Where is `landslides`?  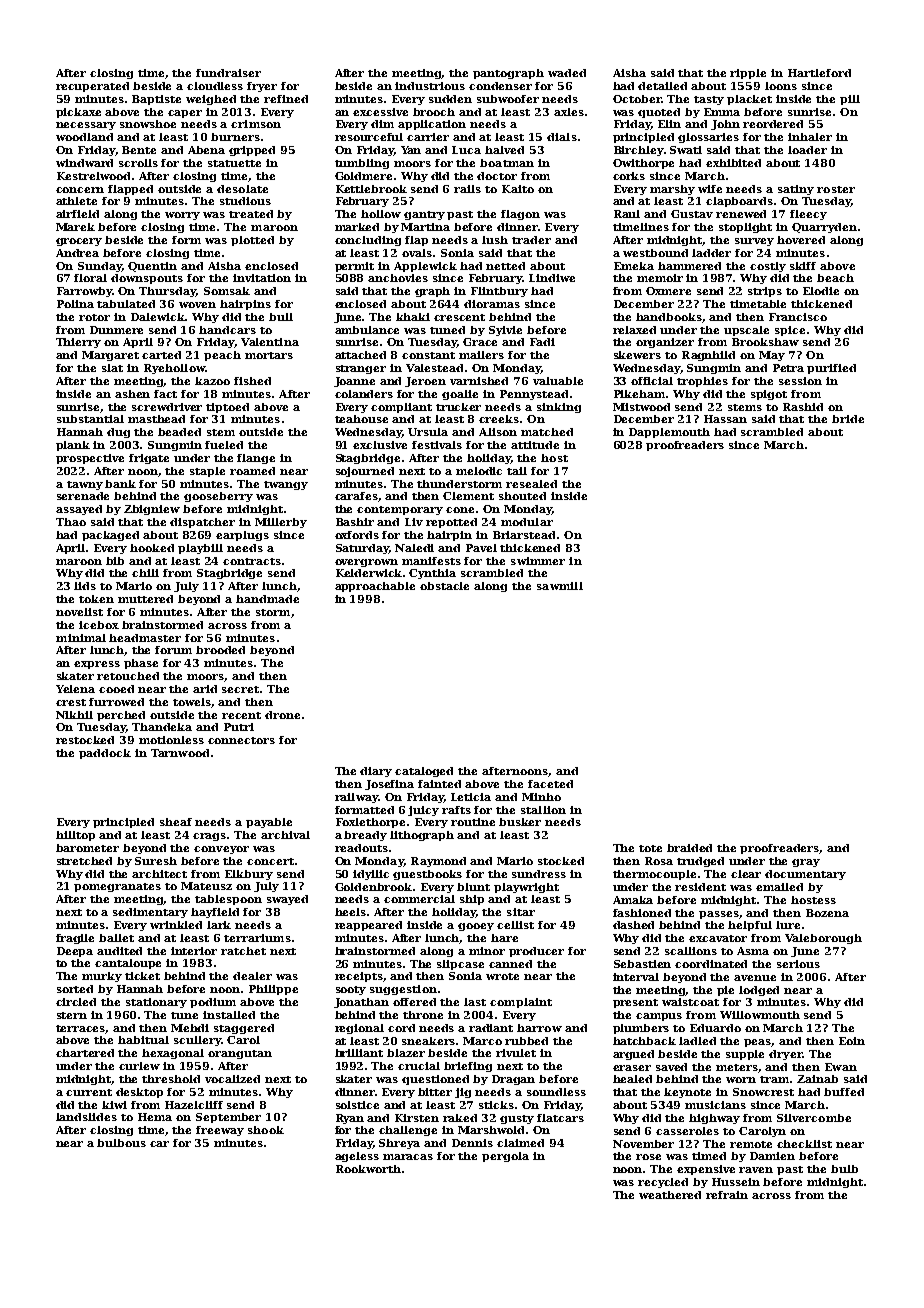 landslides is located at coordinates (86, 1117).
